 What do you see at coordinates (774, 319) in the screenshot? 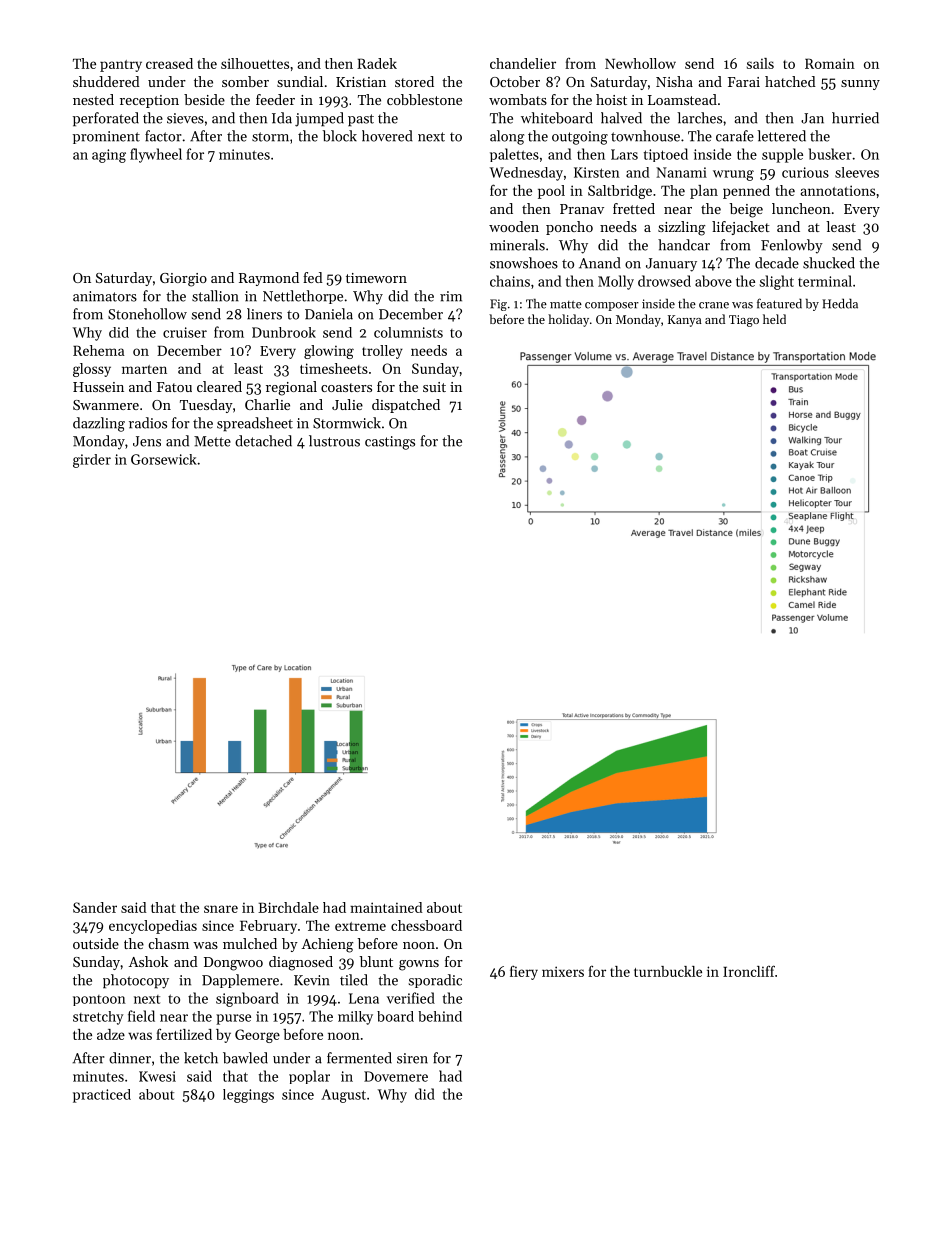
I see `held` at bounding box center [774, 319].
